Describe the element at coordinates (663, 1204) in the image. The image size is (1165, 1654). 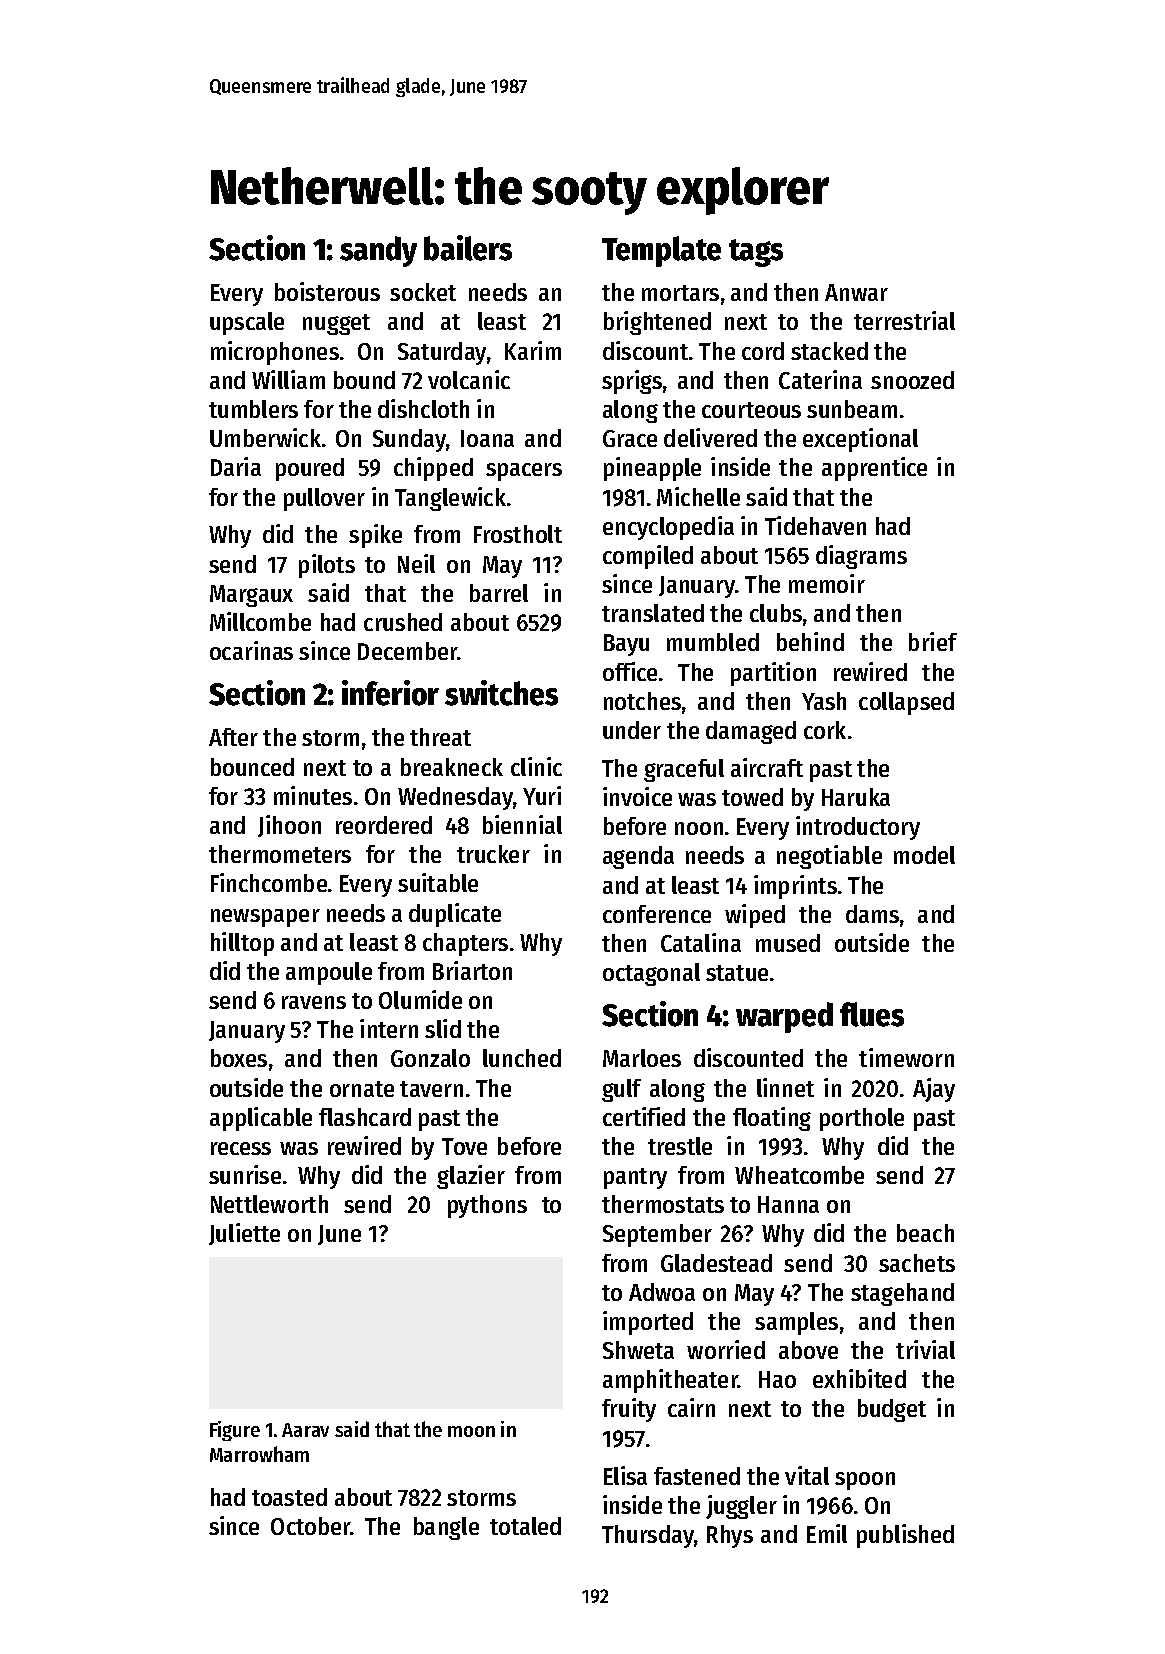
I see `thermostats` at that location.
